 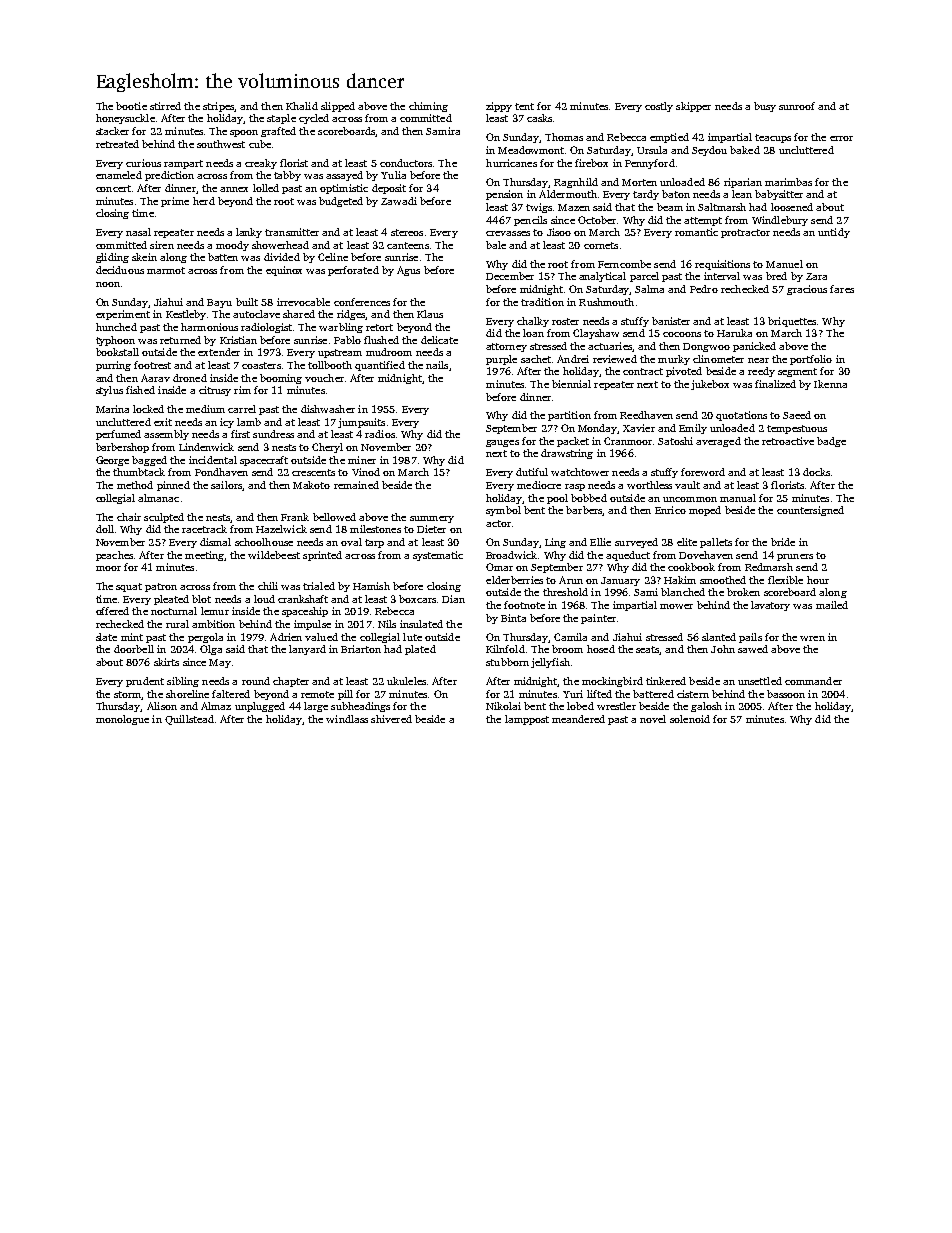 I want to click on partition, so click(x=569, y=416).
